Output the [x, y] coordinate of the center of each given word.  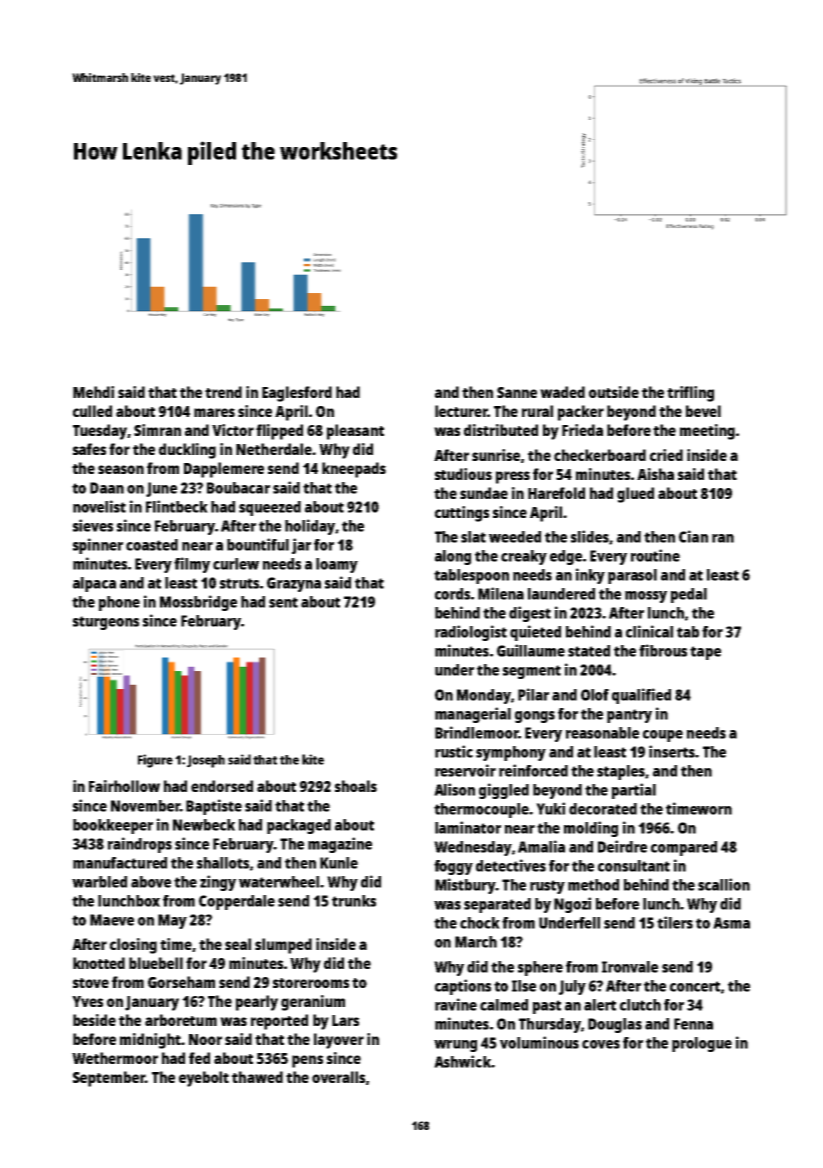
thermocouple [481, 810]
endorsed [222, 786]
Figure [155, 761]
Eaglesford [297, 394]
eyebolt [204, 1079]
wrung [455, 1046]
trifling [690, 394]
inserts [672, 751]
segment [532, 672]
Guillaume [531, 650]
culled [92, 411]
